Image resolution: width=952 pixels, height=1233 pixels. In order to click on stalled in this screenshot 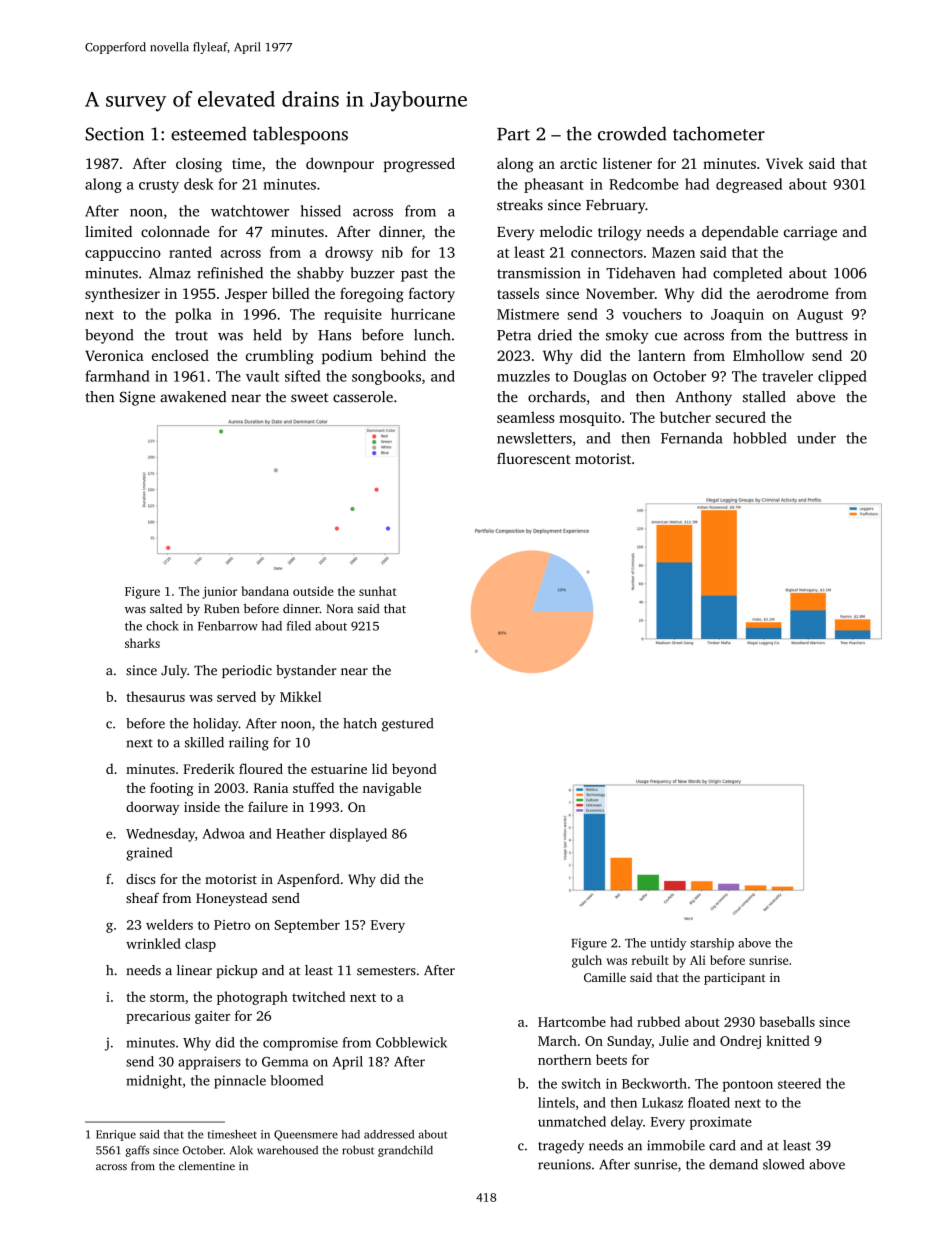, I will do `click(764, 397)`.
